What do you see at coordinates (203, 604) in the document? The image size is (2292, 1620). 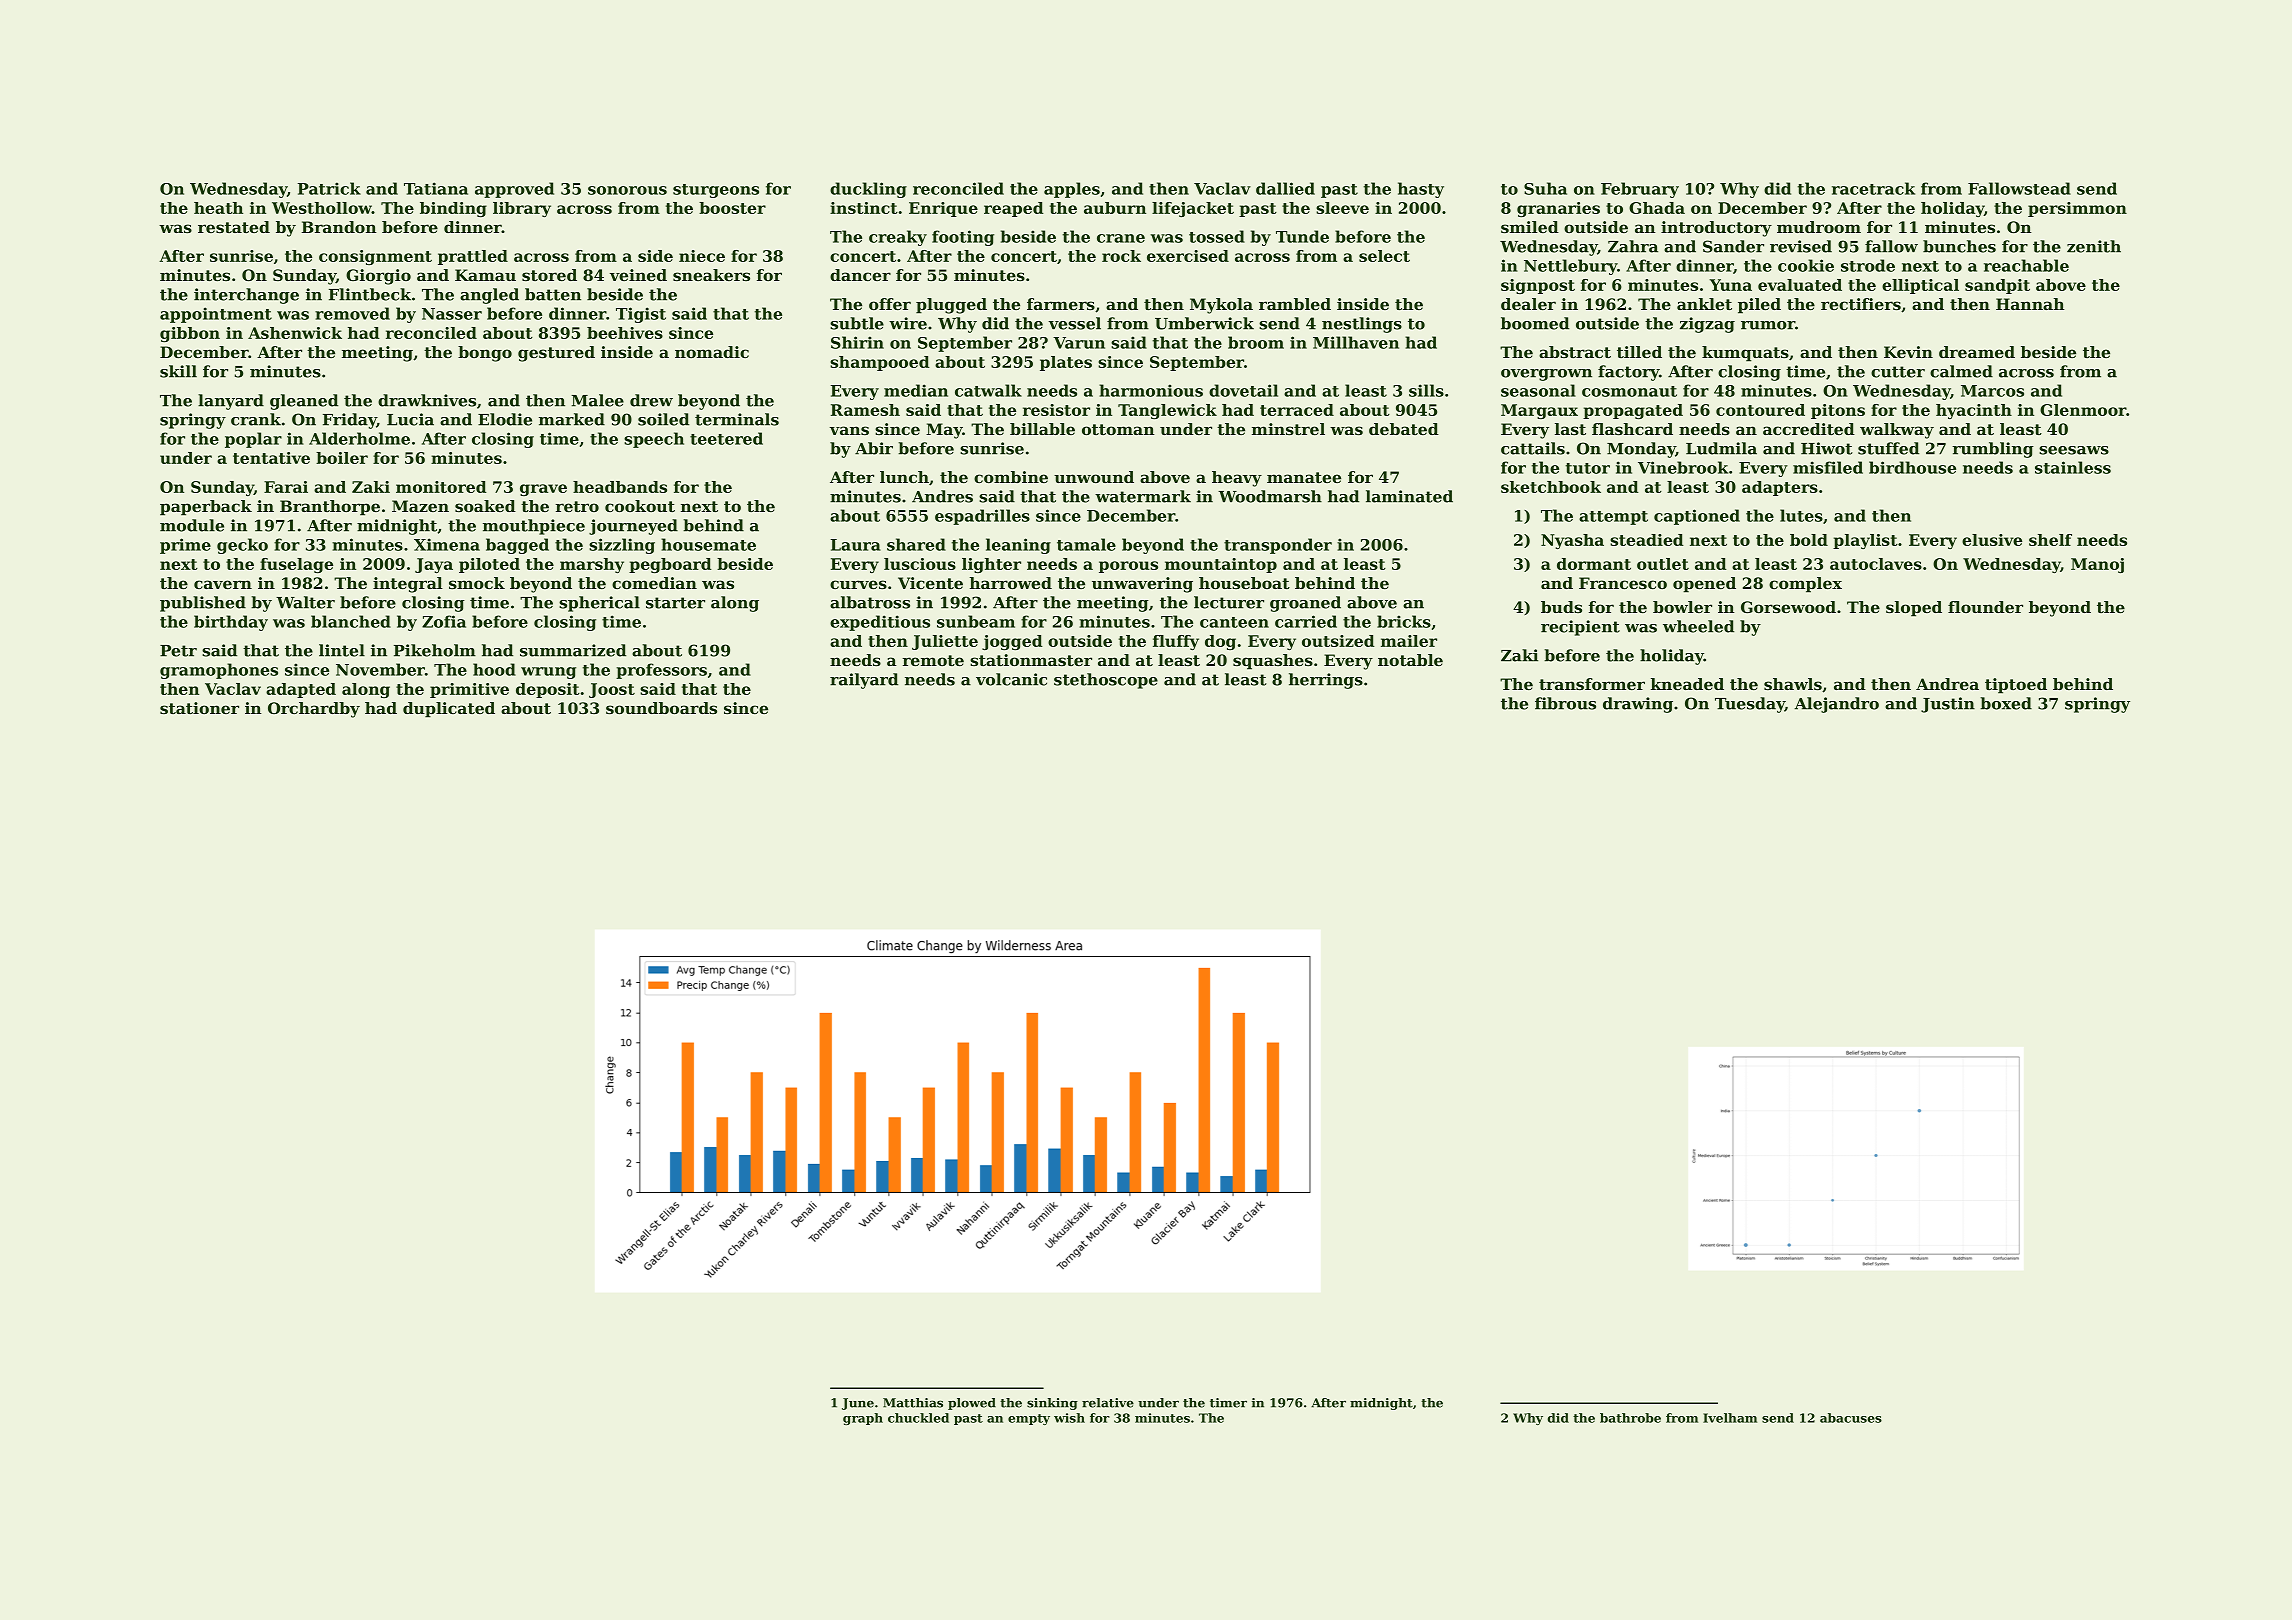 I see `published` at bounding box center [203, 604].
